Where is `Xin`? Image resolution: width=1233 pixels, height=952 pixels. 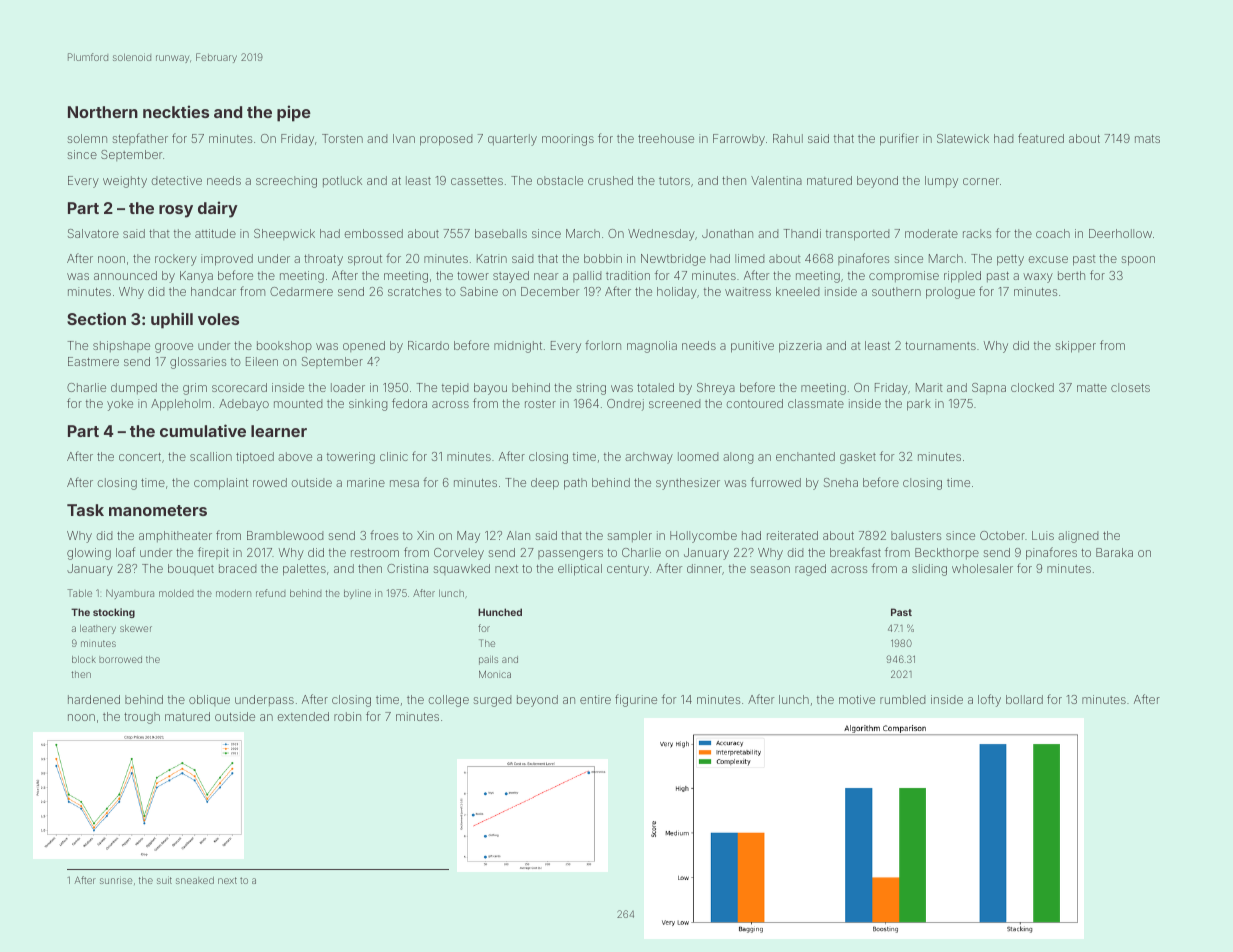
Xin is located at coordinates (425, 535).
